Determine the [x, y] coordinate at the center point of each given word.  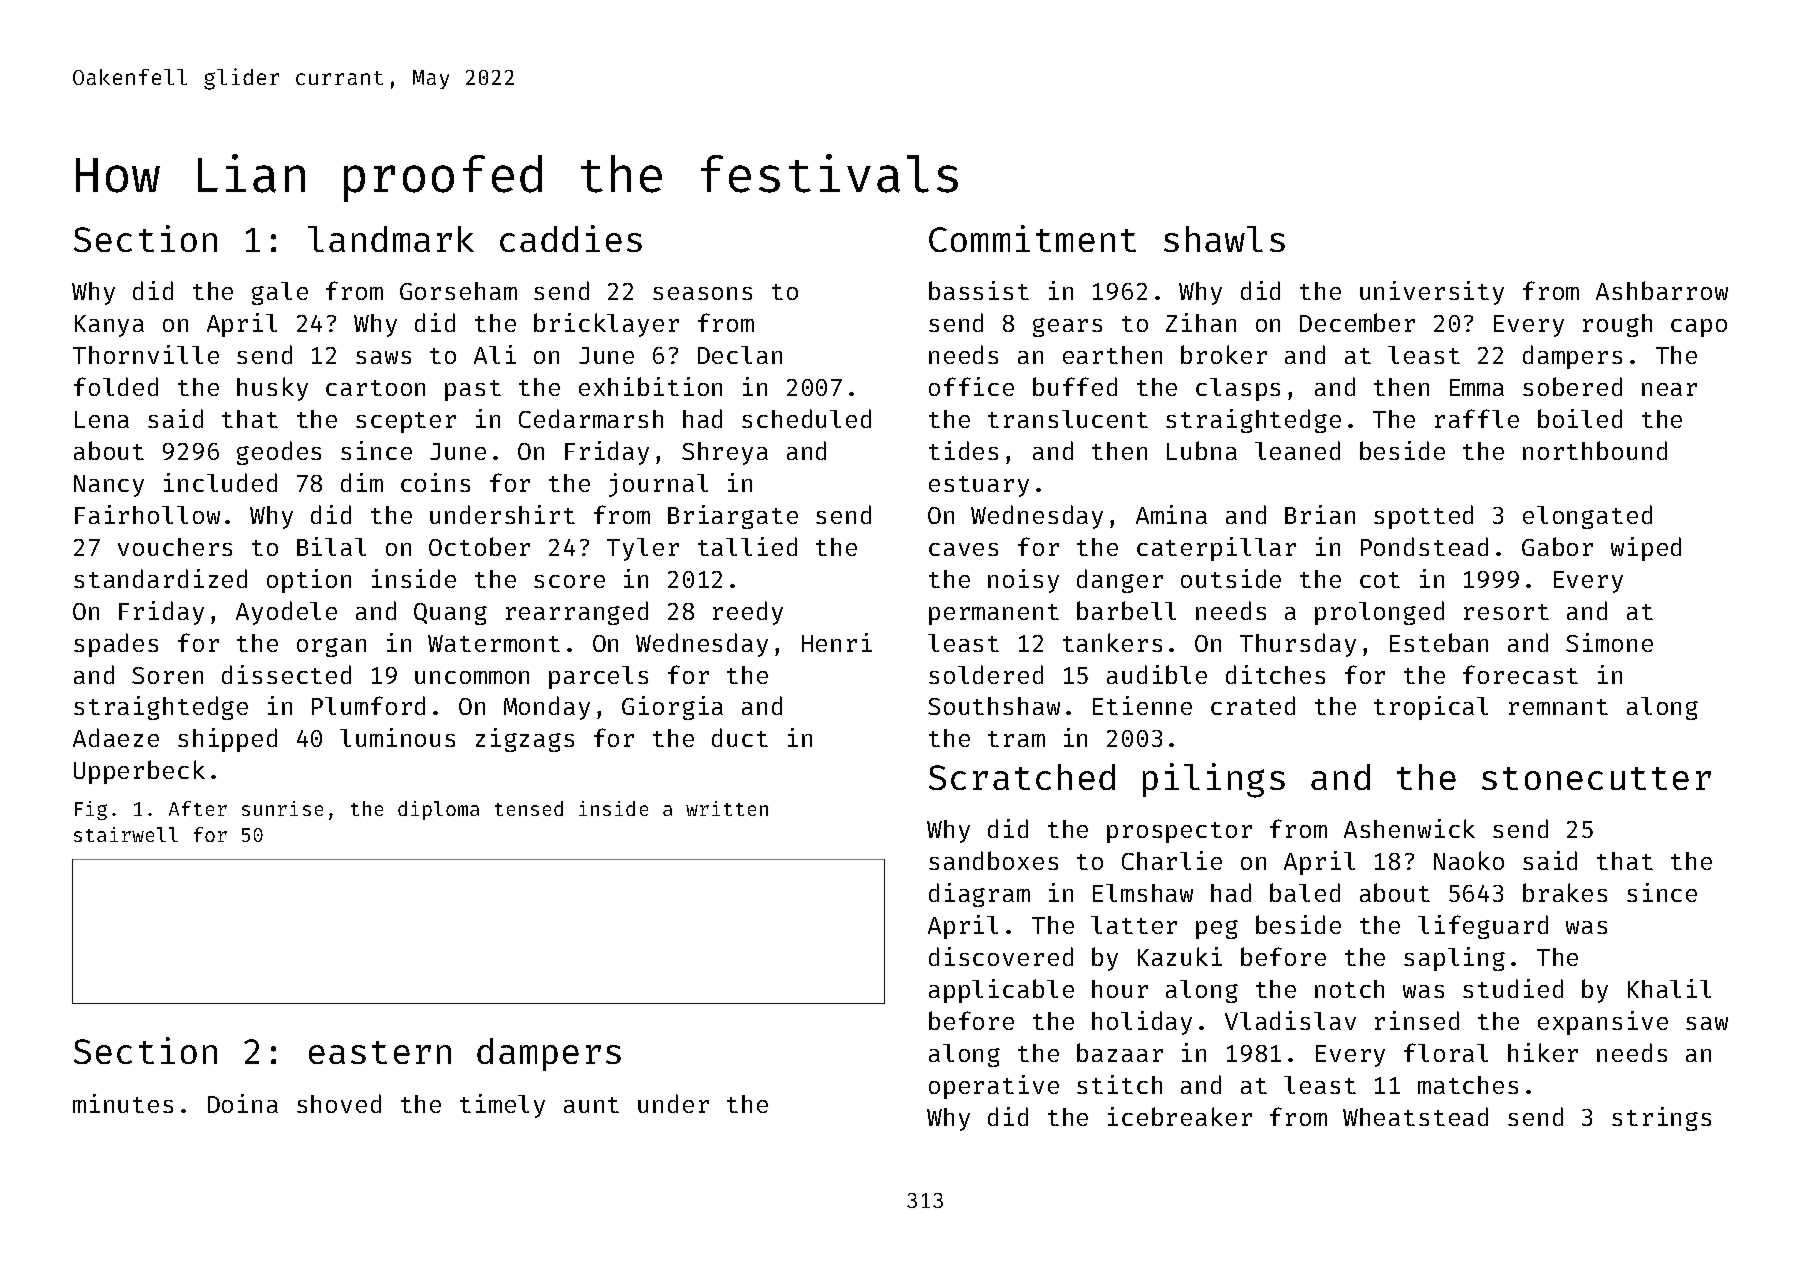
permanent [994, 614]
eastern [380, 1052]
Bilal [331, 546]
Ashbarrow [1662, 290]
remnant [1558, 707]
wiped [1646, 549]
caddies [571, 238]
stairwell [126, 834]
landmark [391, 239]
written [727, 808]
